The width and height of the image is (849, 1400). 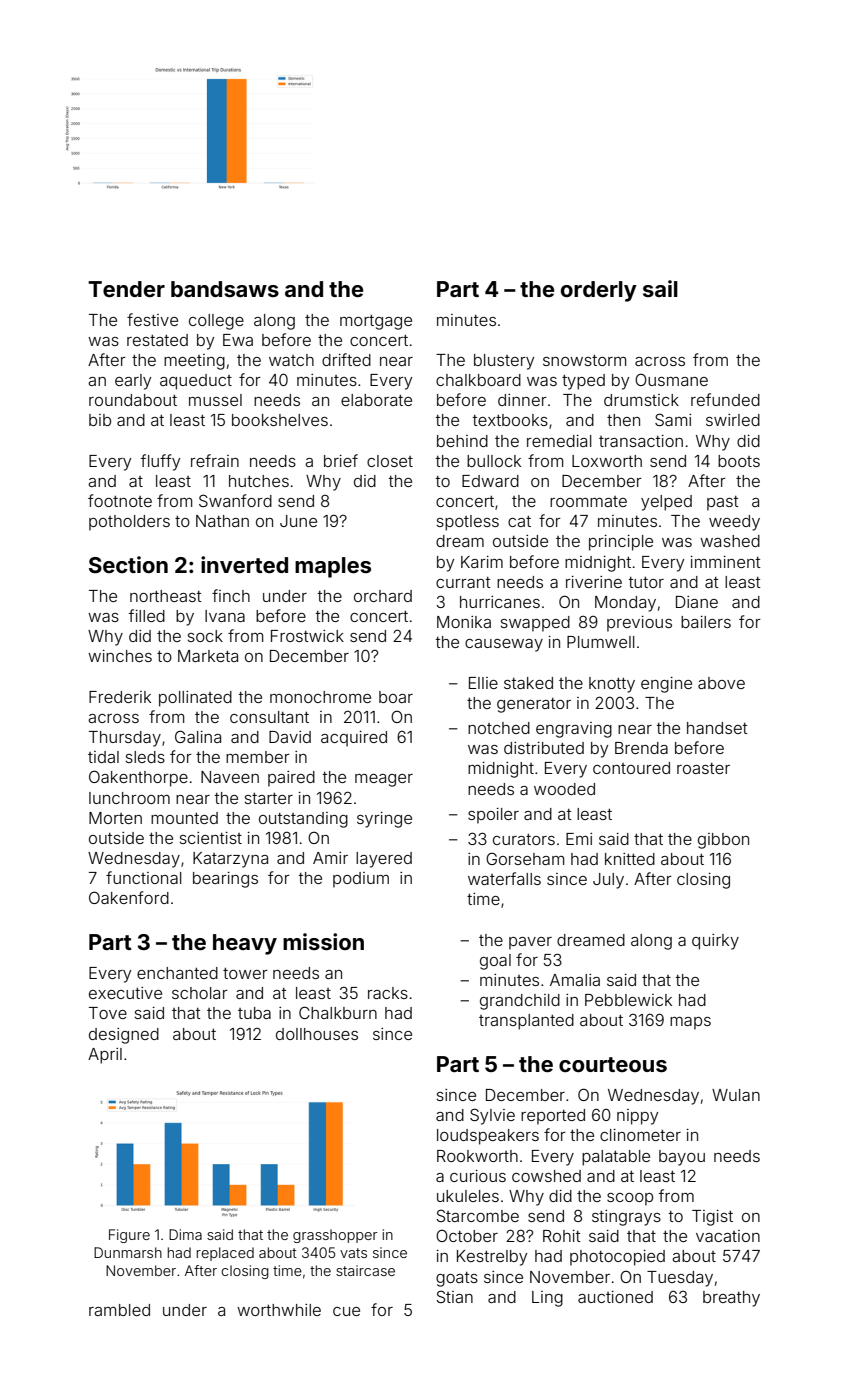 What do you see at coordinates (526, 1022) in the image?
I see `transplanted` at bounding box center [526, 1022].
